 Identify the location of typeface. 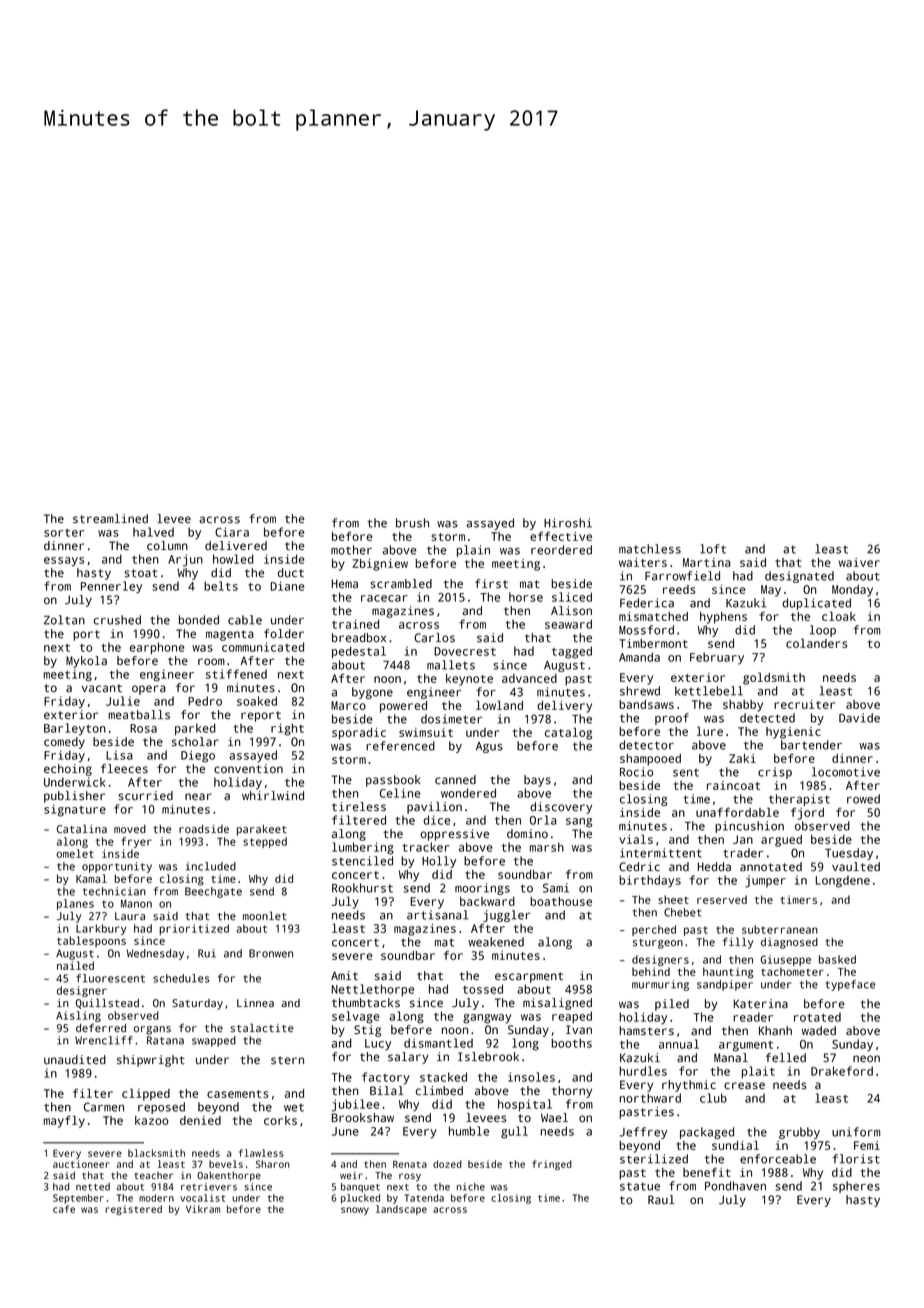
(851, 985).
